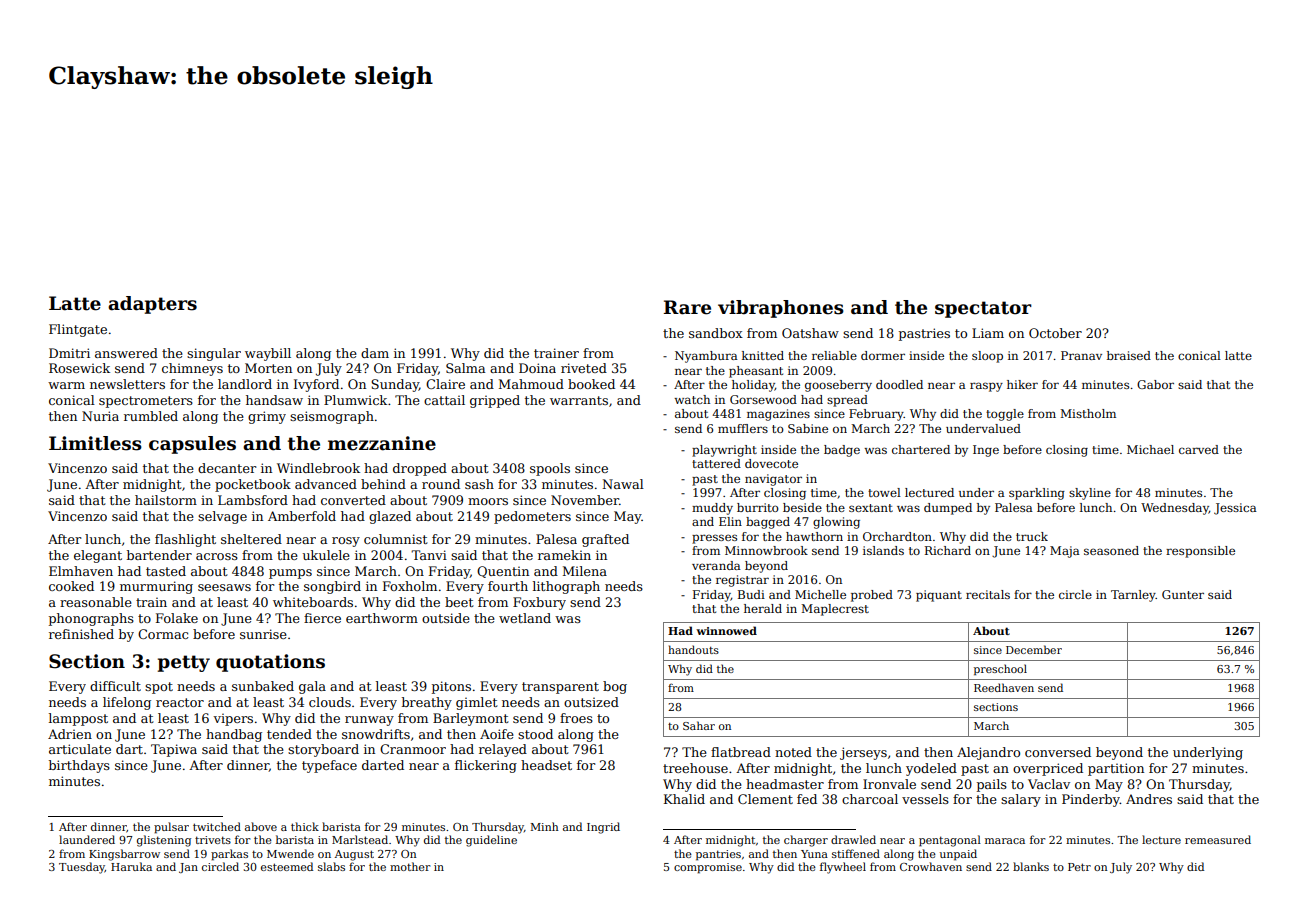  Describe the element at coordinates (1032, 536) in the document. I see `truck` at that location.
